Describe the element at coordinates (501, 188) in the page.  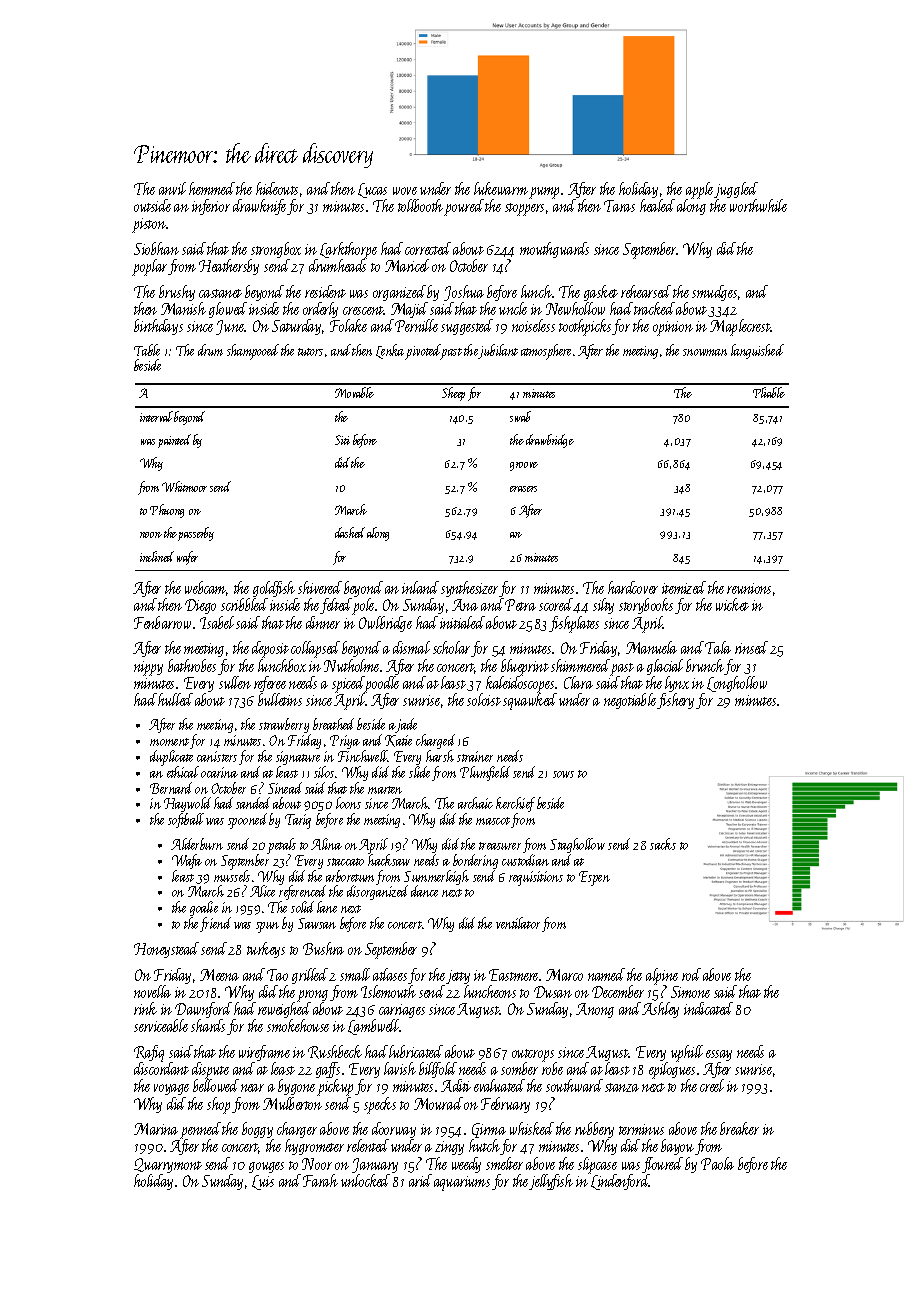
I see `lukewarm` at that location.
